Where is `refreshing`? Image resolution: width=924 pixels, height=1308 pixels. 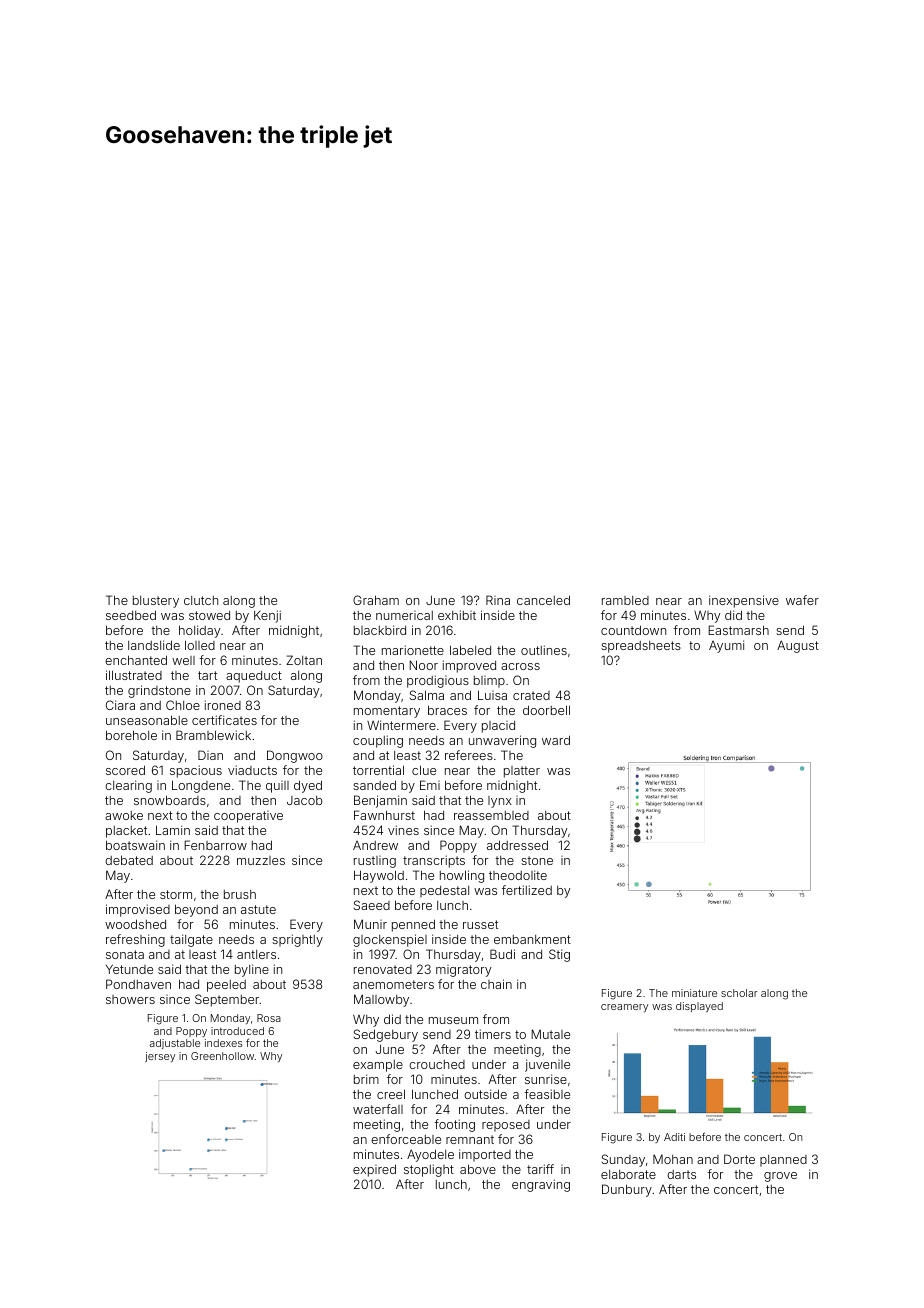 refreshing is located at coordinates (135, 940).
